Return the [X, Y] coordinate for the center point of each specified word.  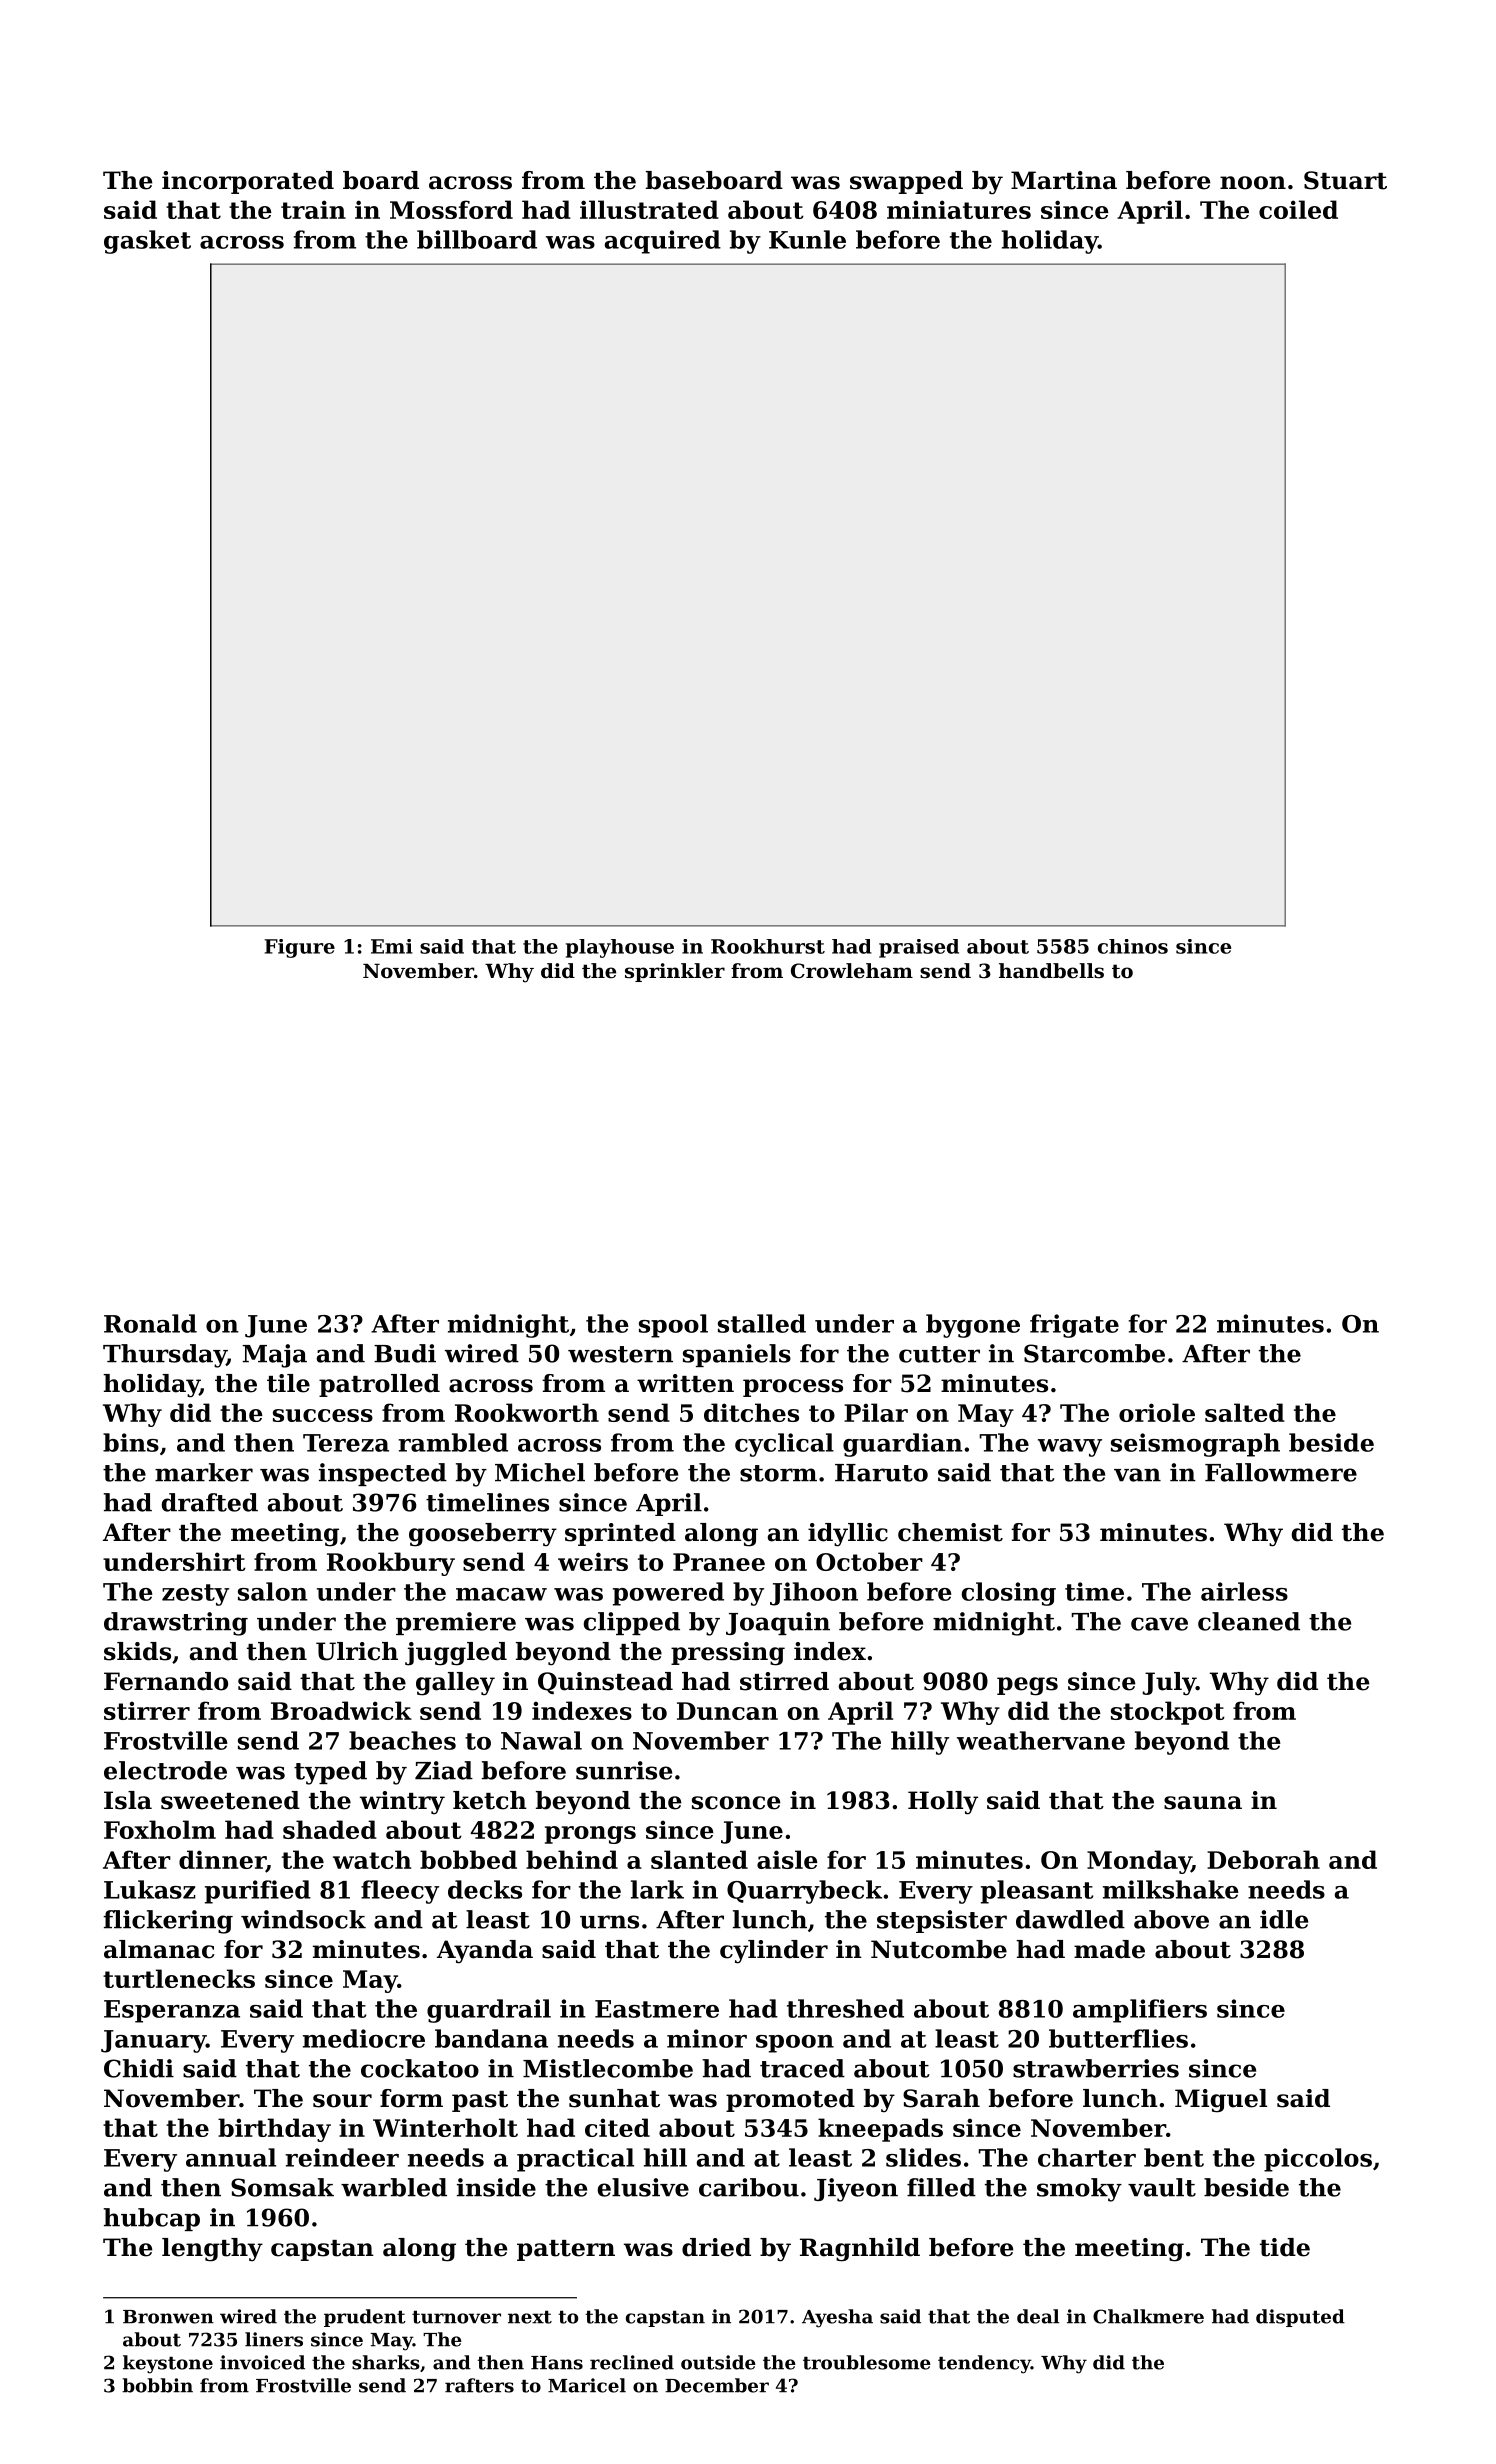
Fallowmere [1281, 1472]
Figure [300, 948]
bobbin [157, 2385]
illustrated [649, 209]
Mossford [451, 209]
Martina [1064, 180]
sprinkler [675, 972]
